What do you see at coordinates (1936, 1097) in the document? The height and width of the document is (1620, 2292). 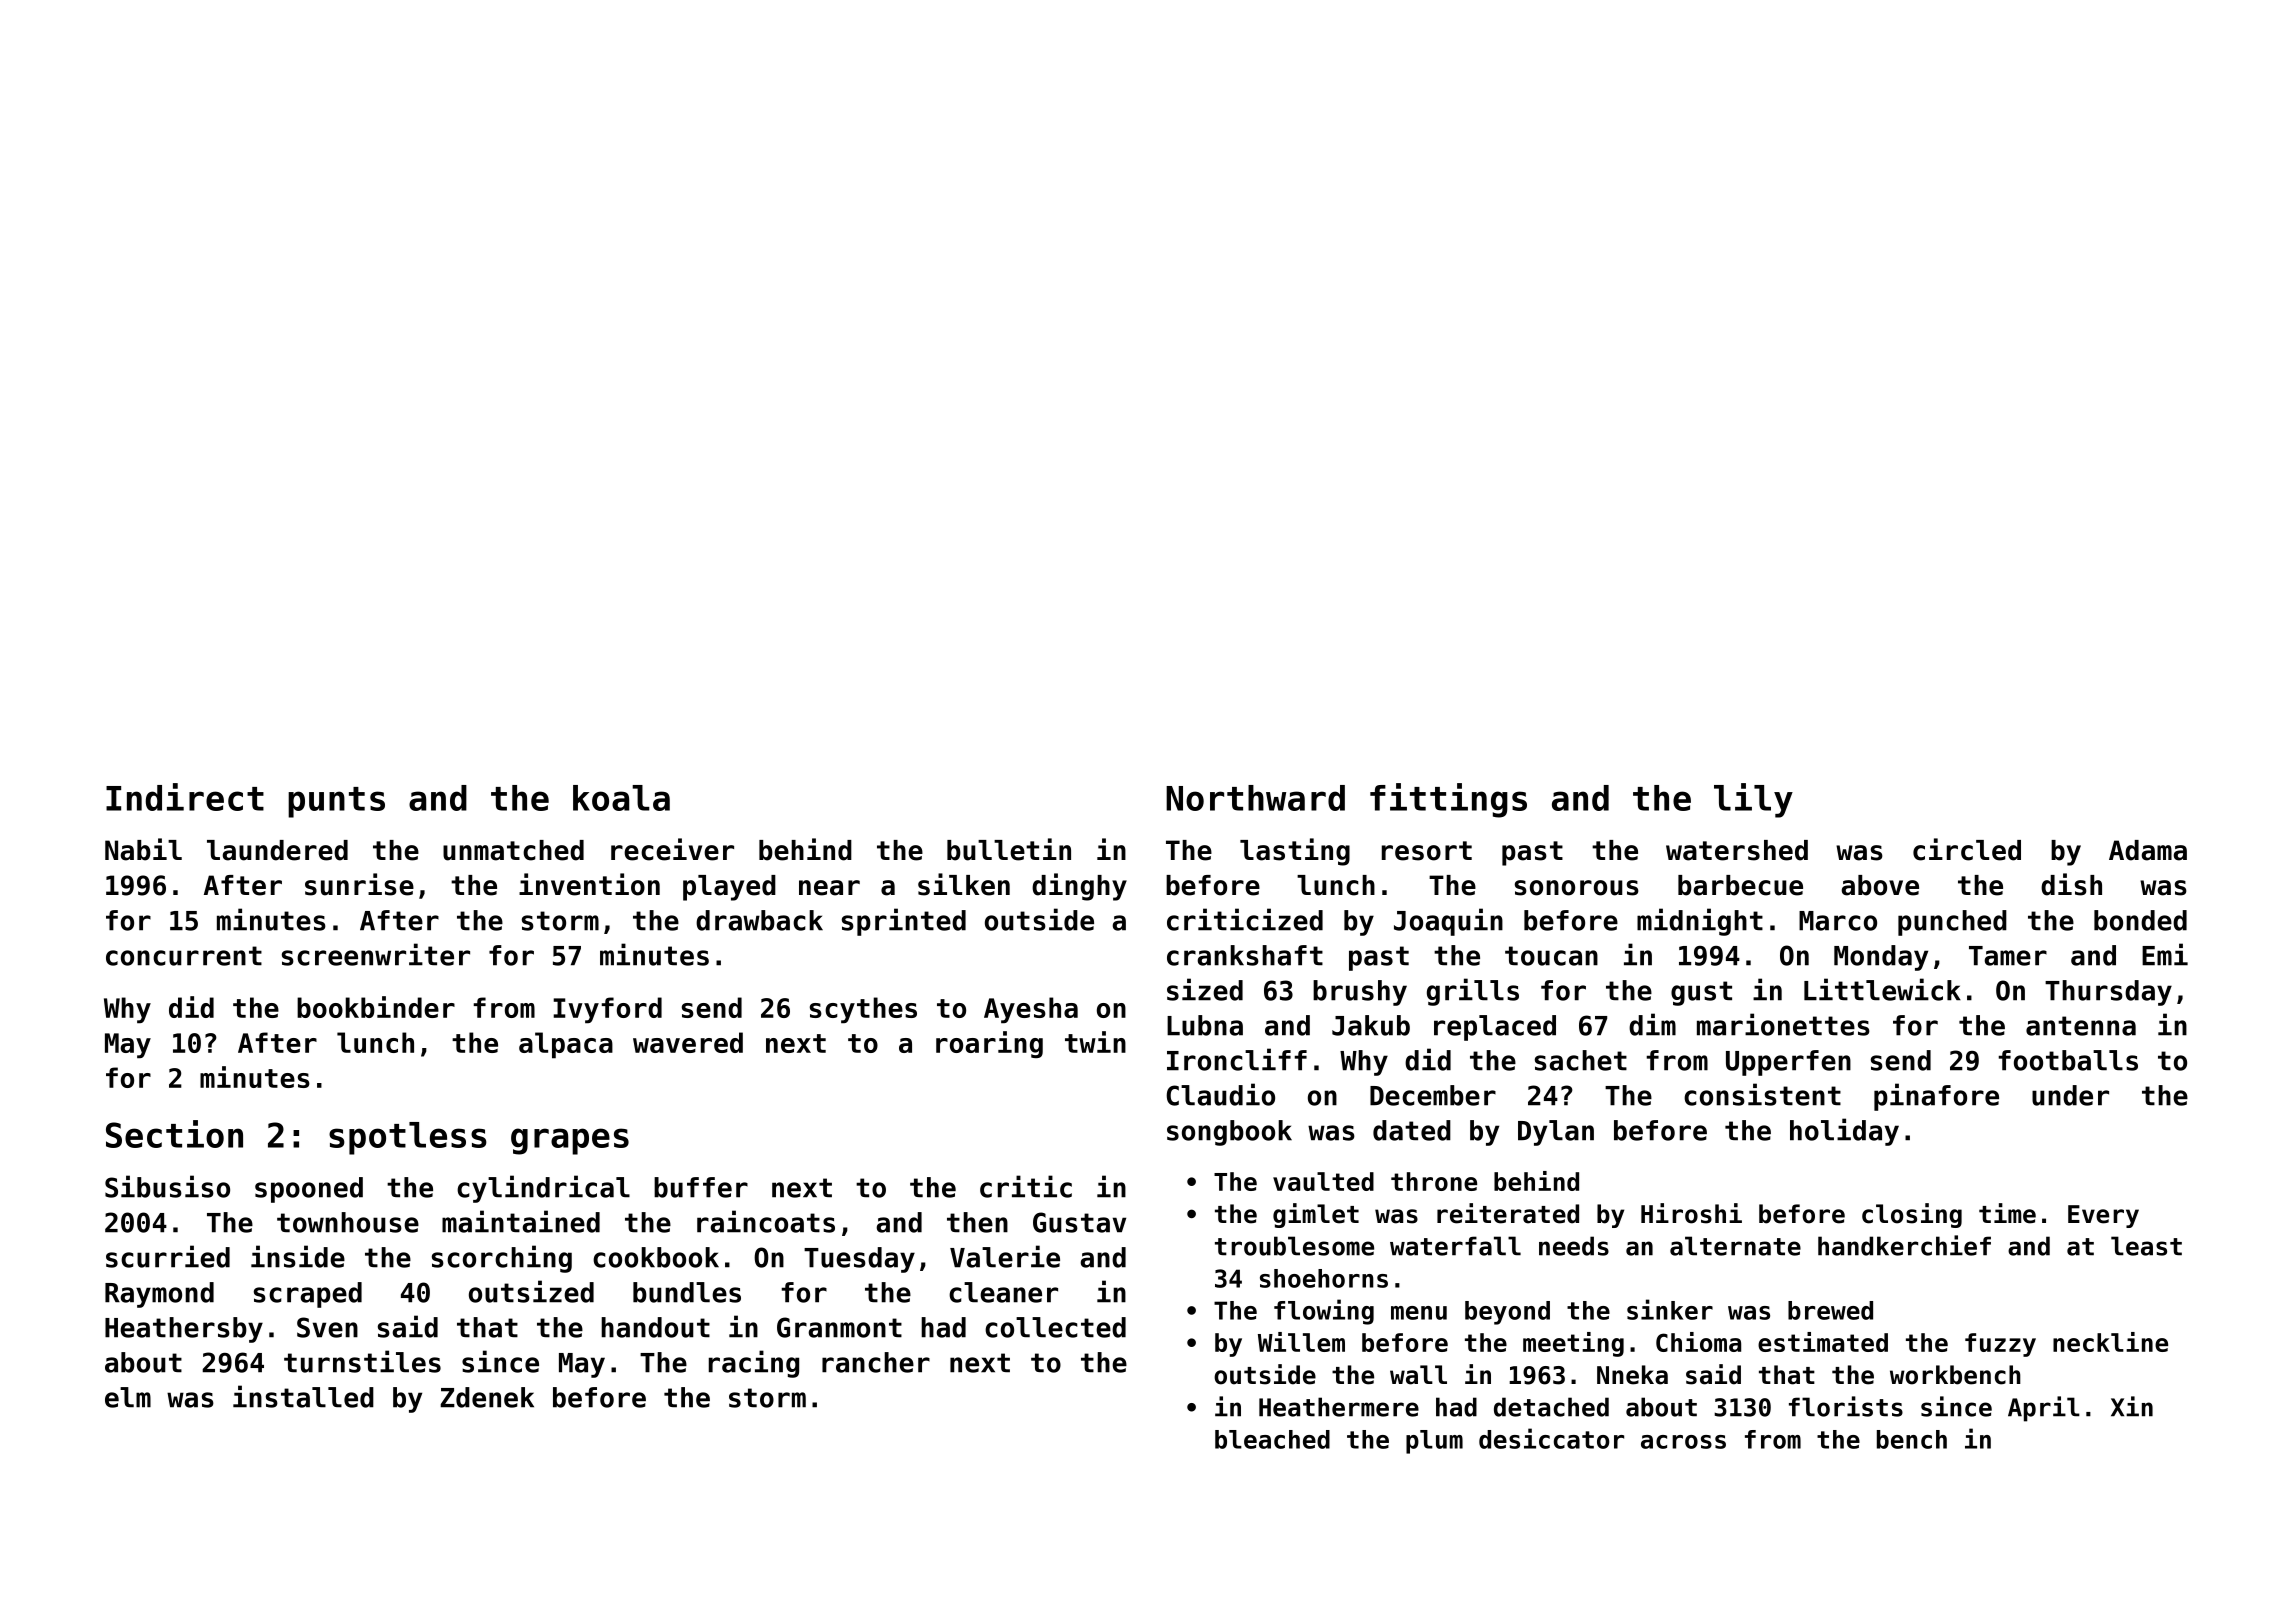 I see `pinafore` at bounding box center [1936, 1097].
